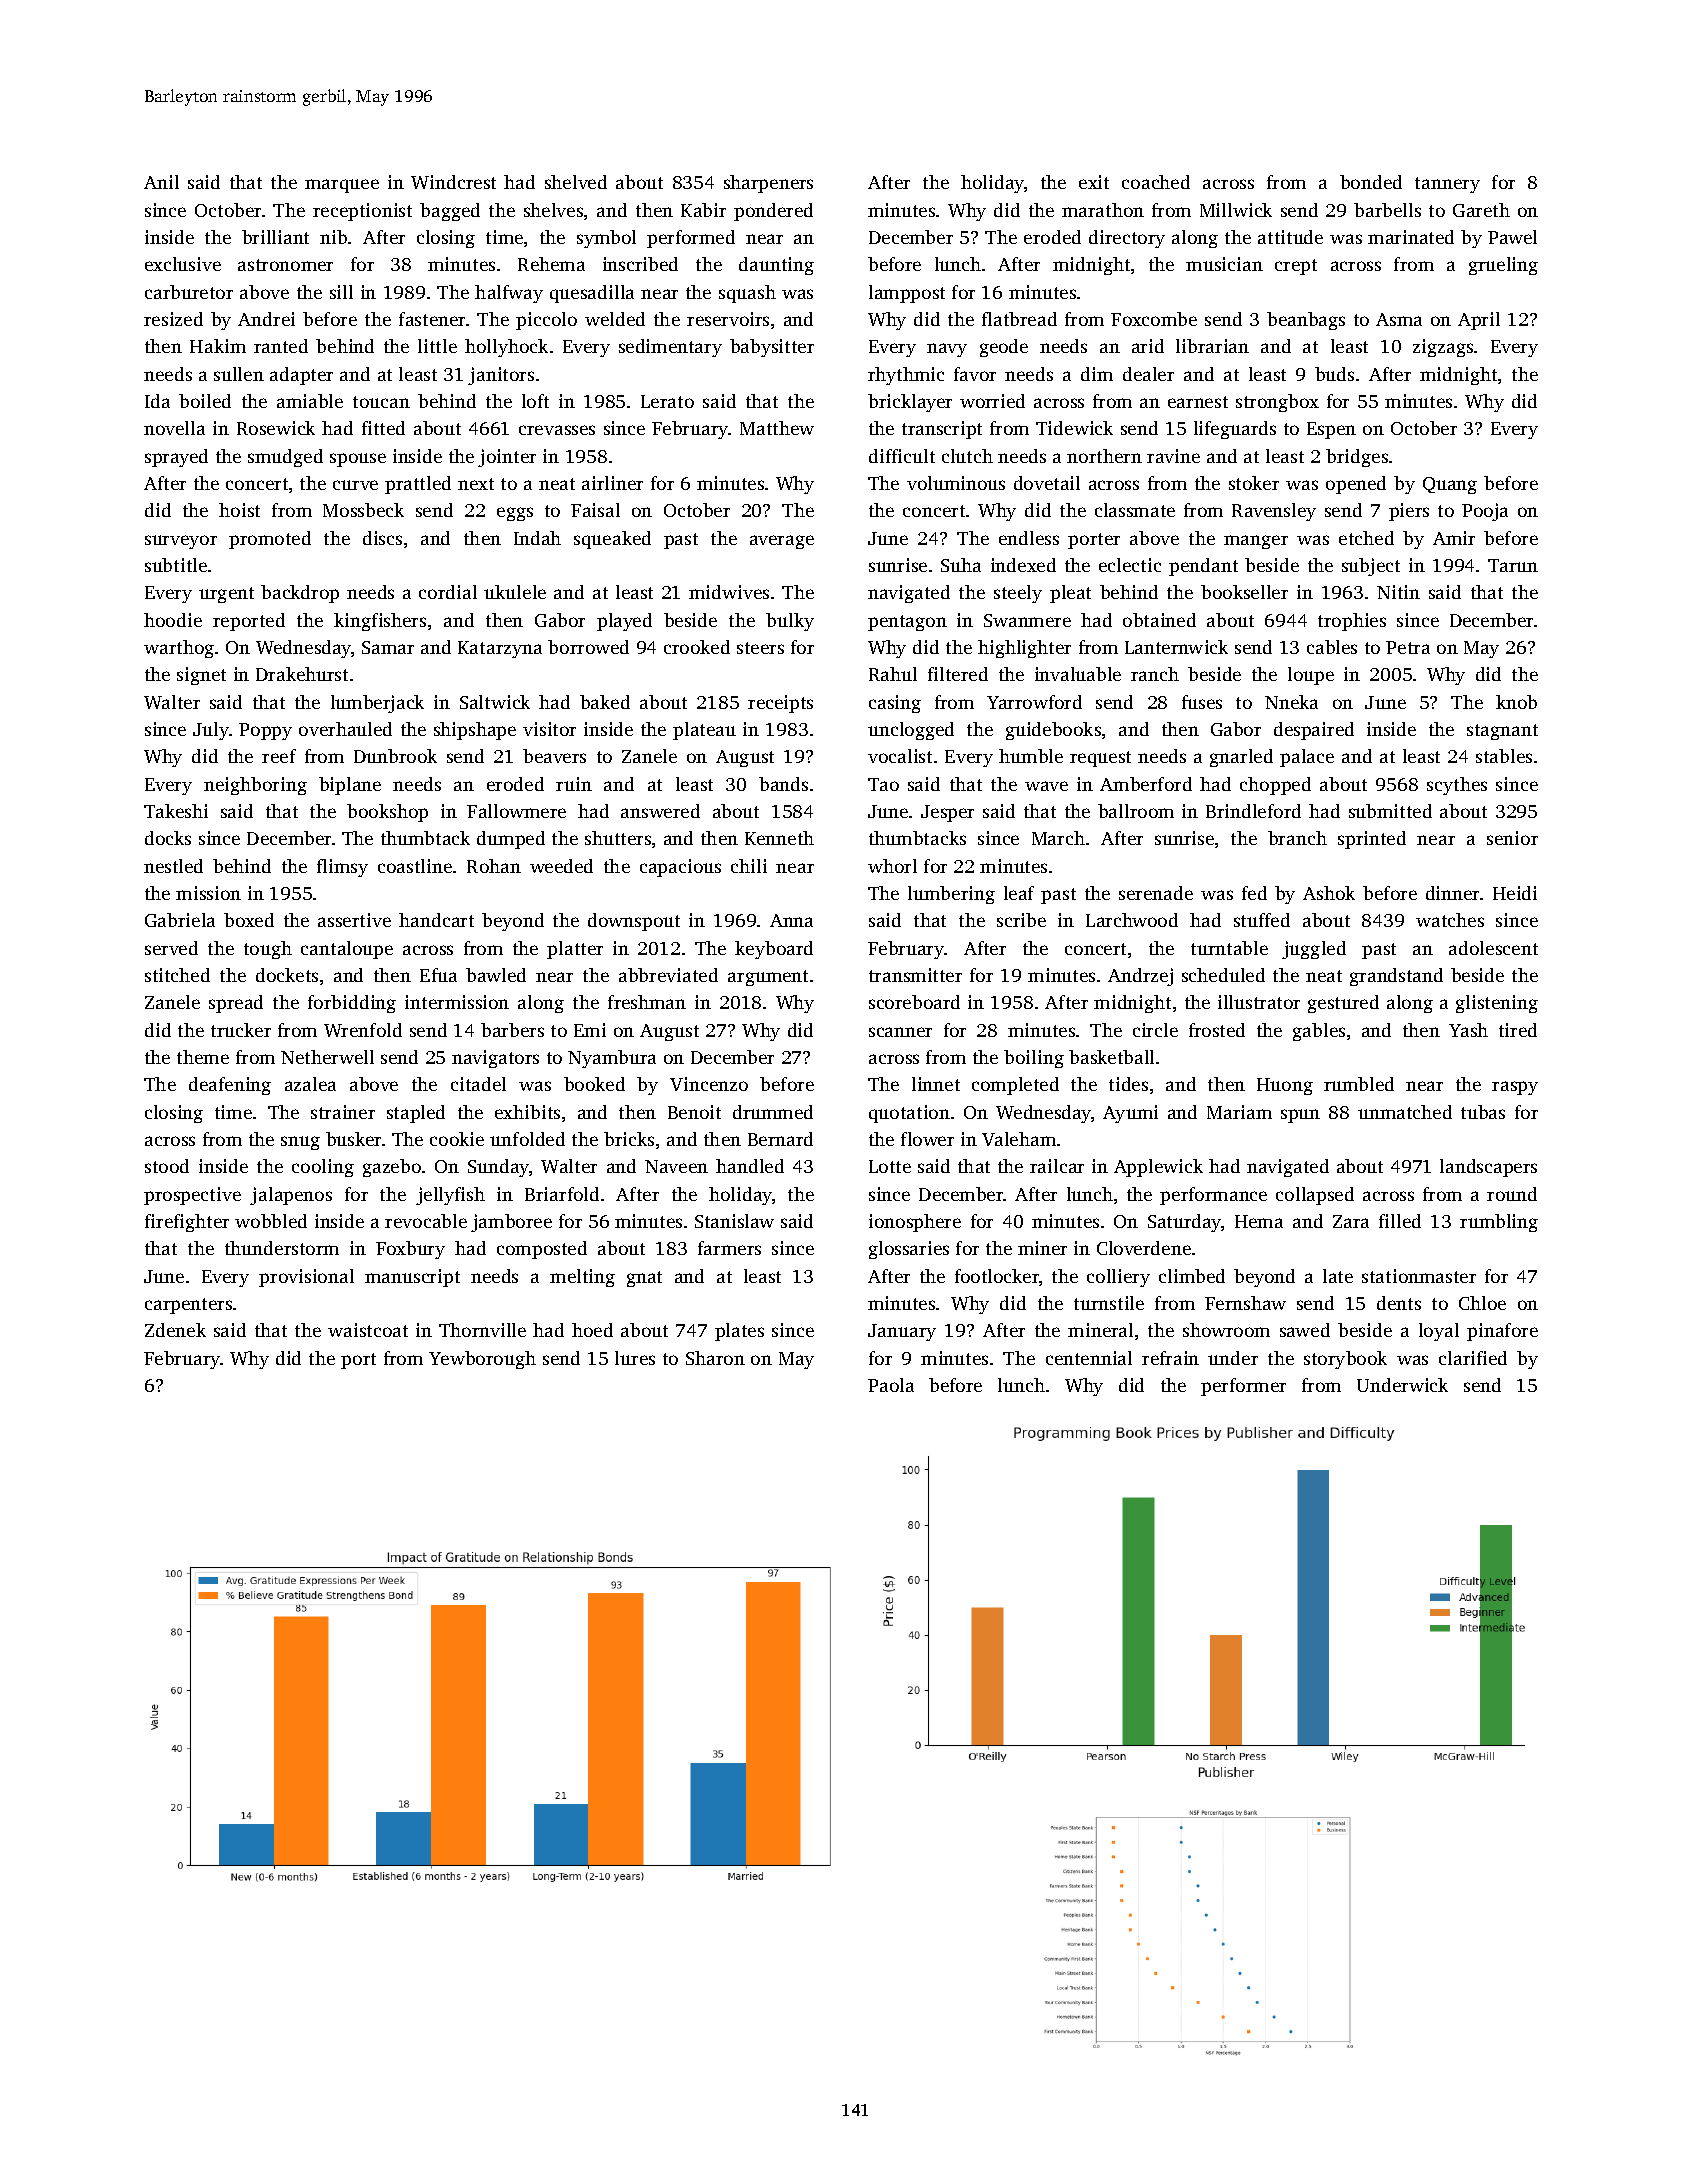 This screenshot has width=1683, height=2178. I want to click on signet, so click(201, 676).
